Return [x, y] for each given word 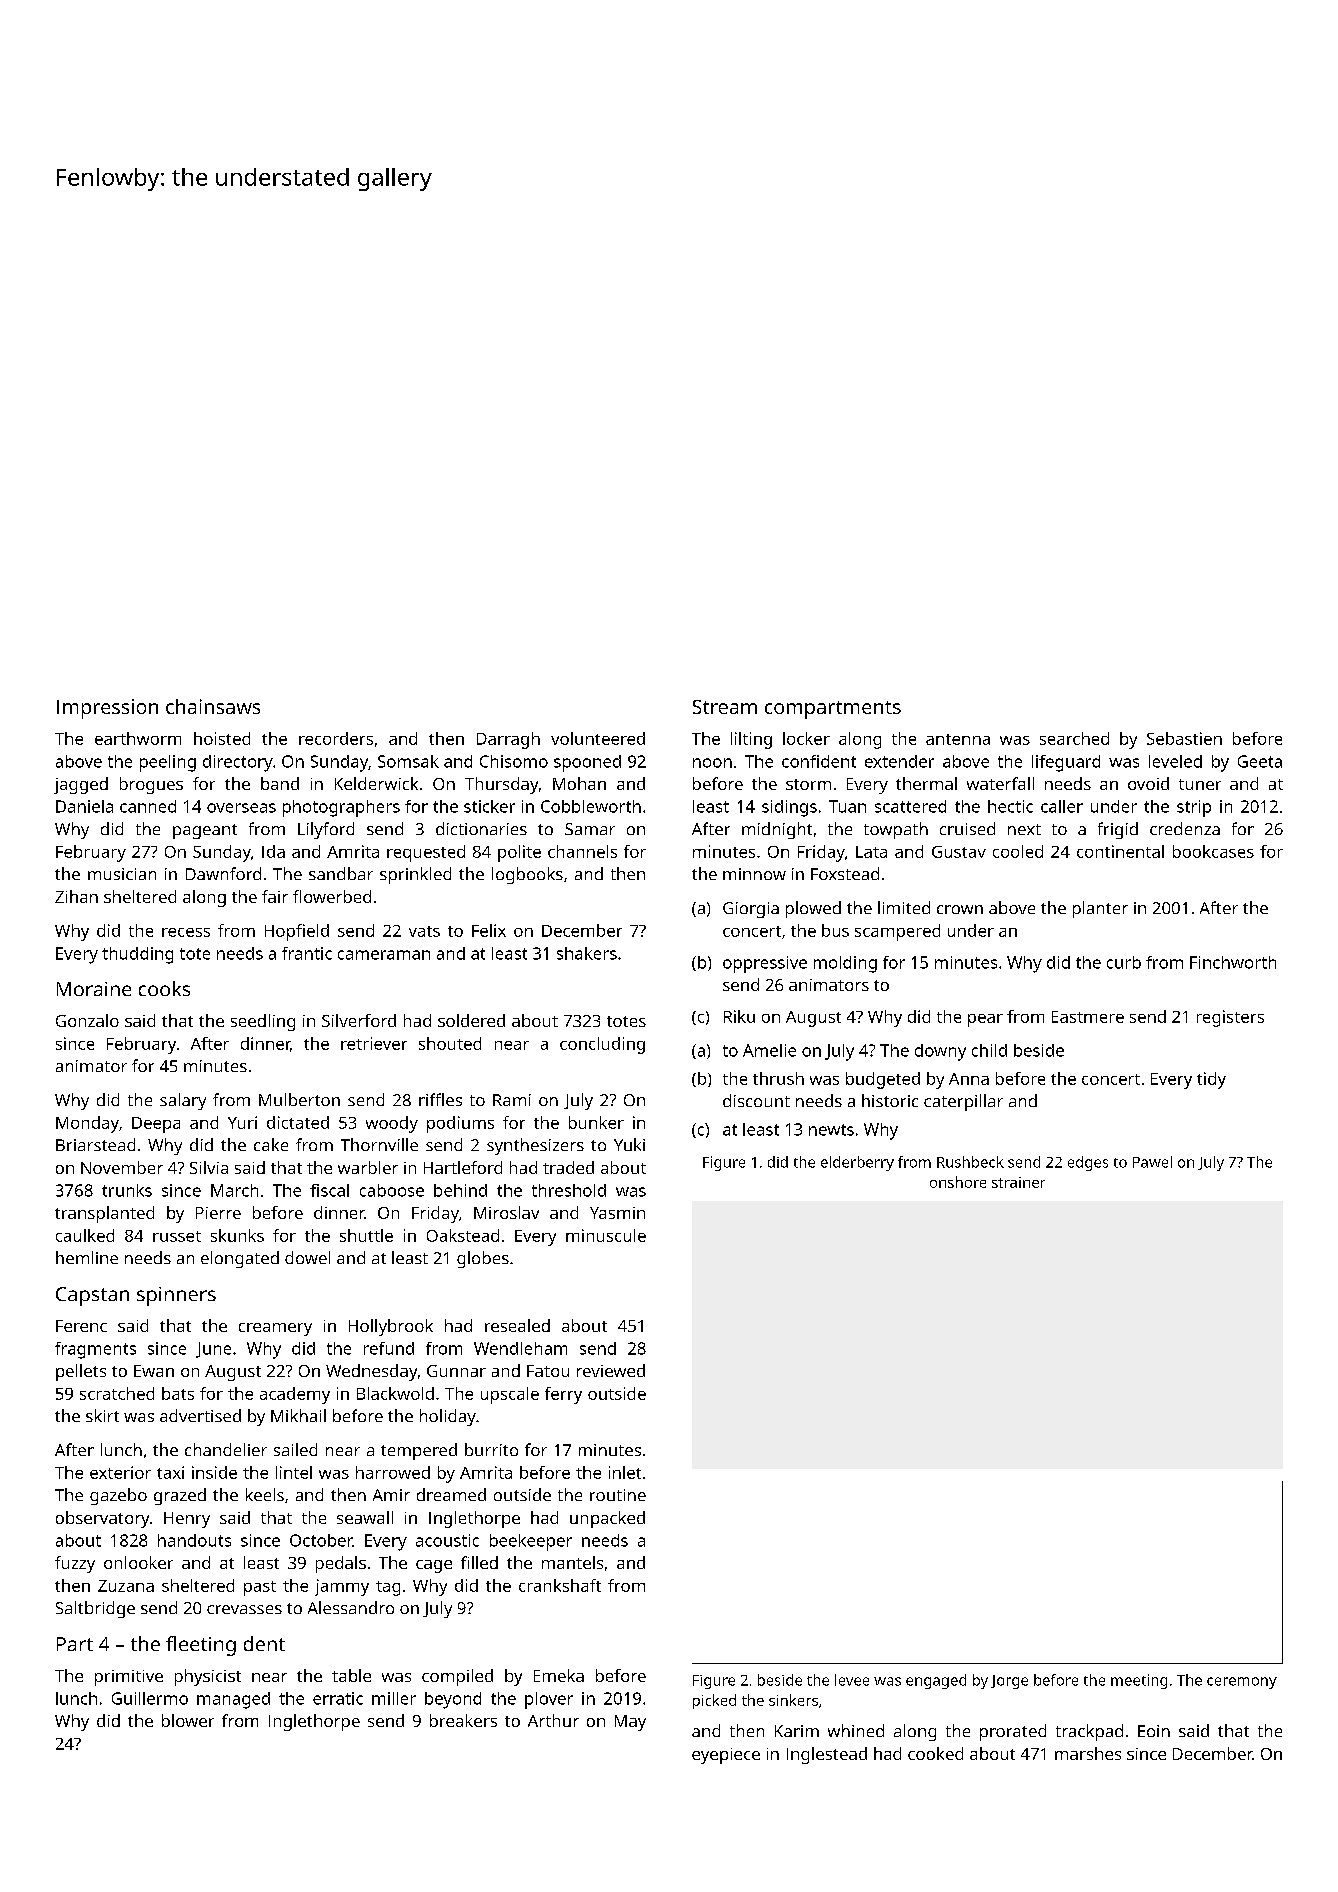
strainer [1018, 1182]
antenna [958, 739]
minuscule [606, 1235]
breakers [463, 1720]
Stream [725, 707]
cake [271, 1144]
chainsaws [213, 706]
